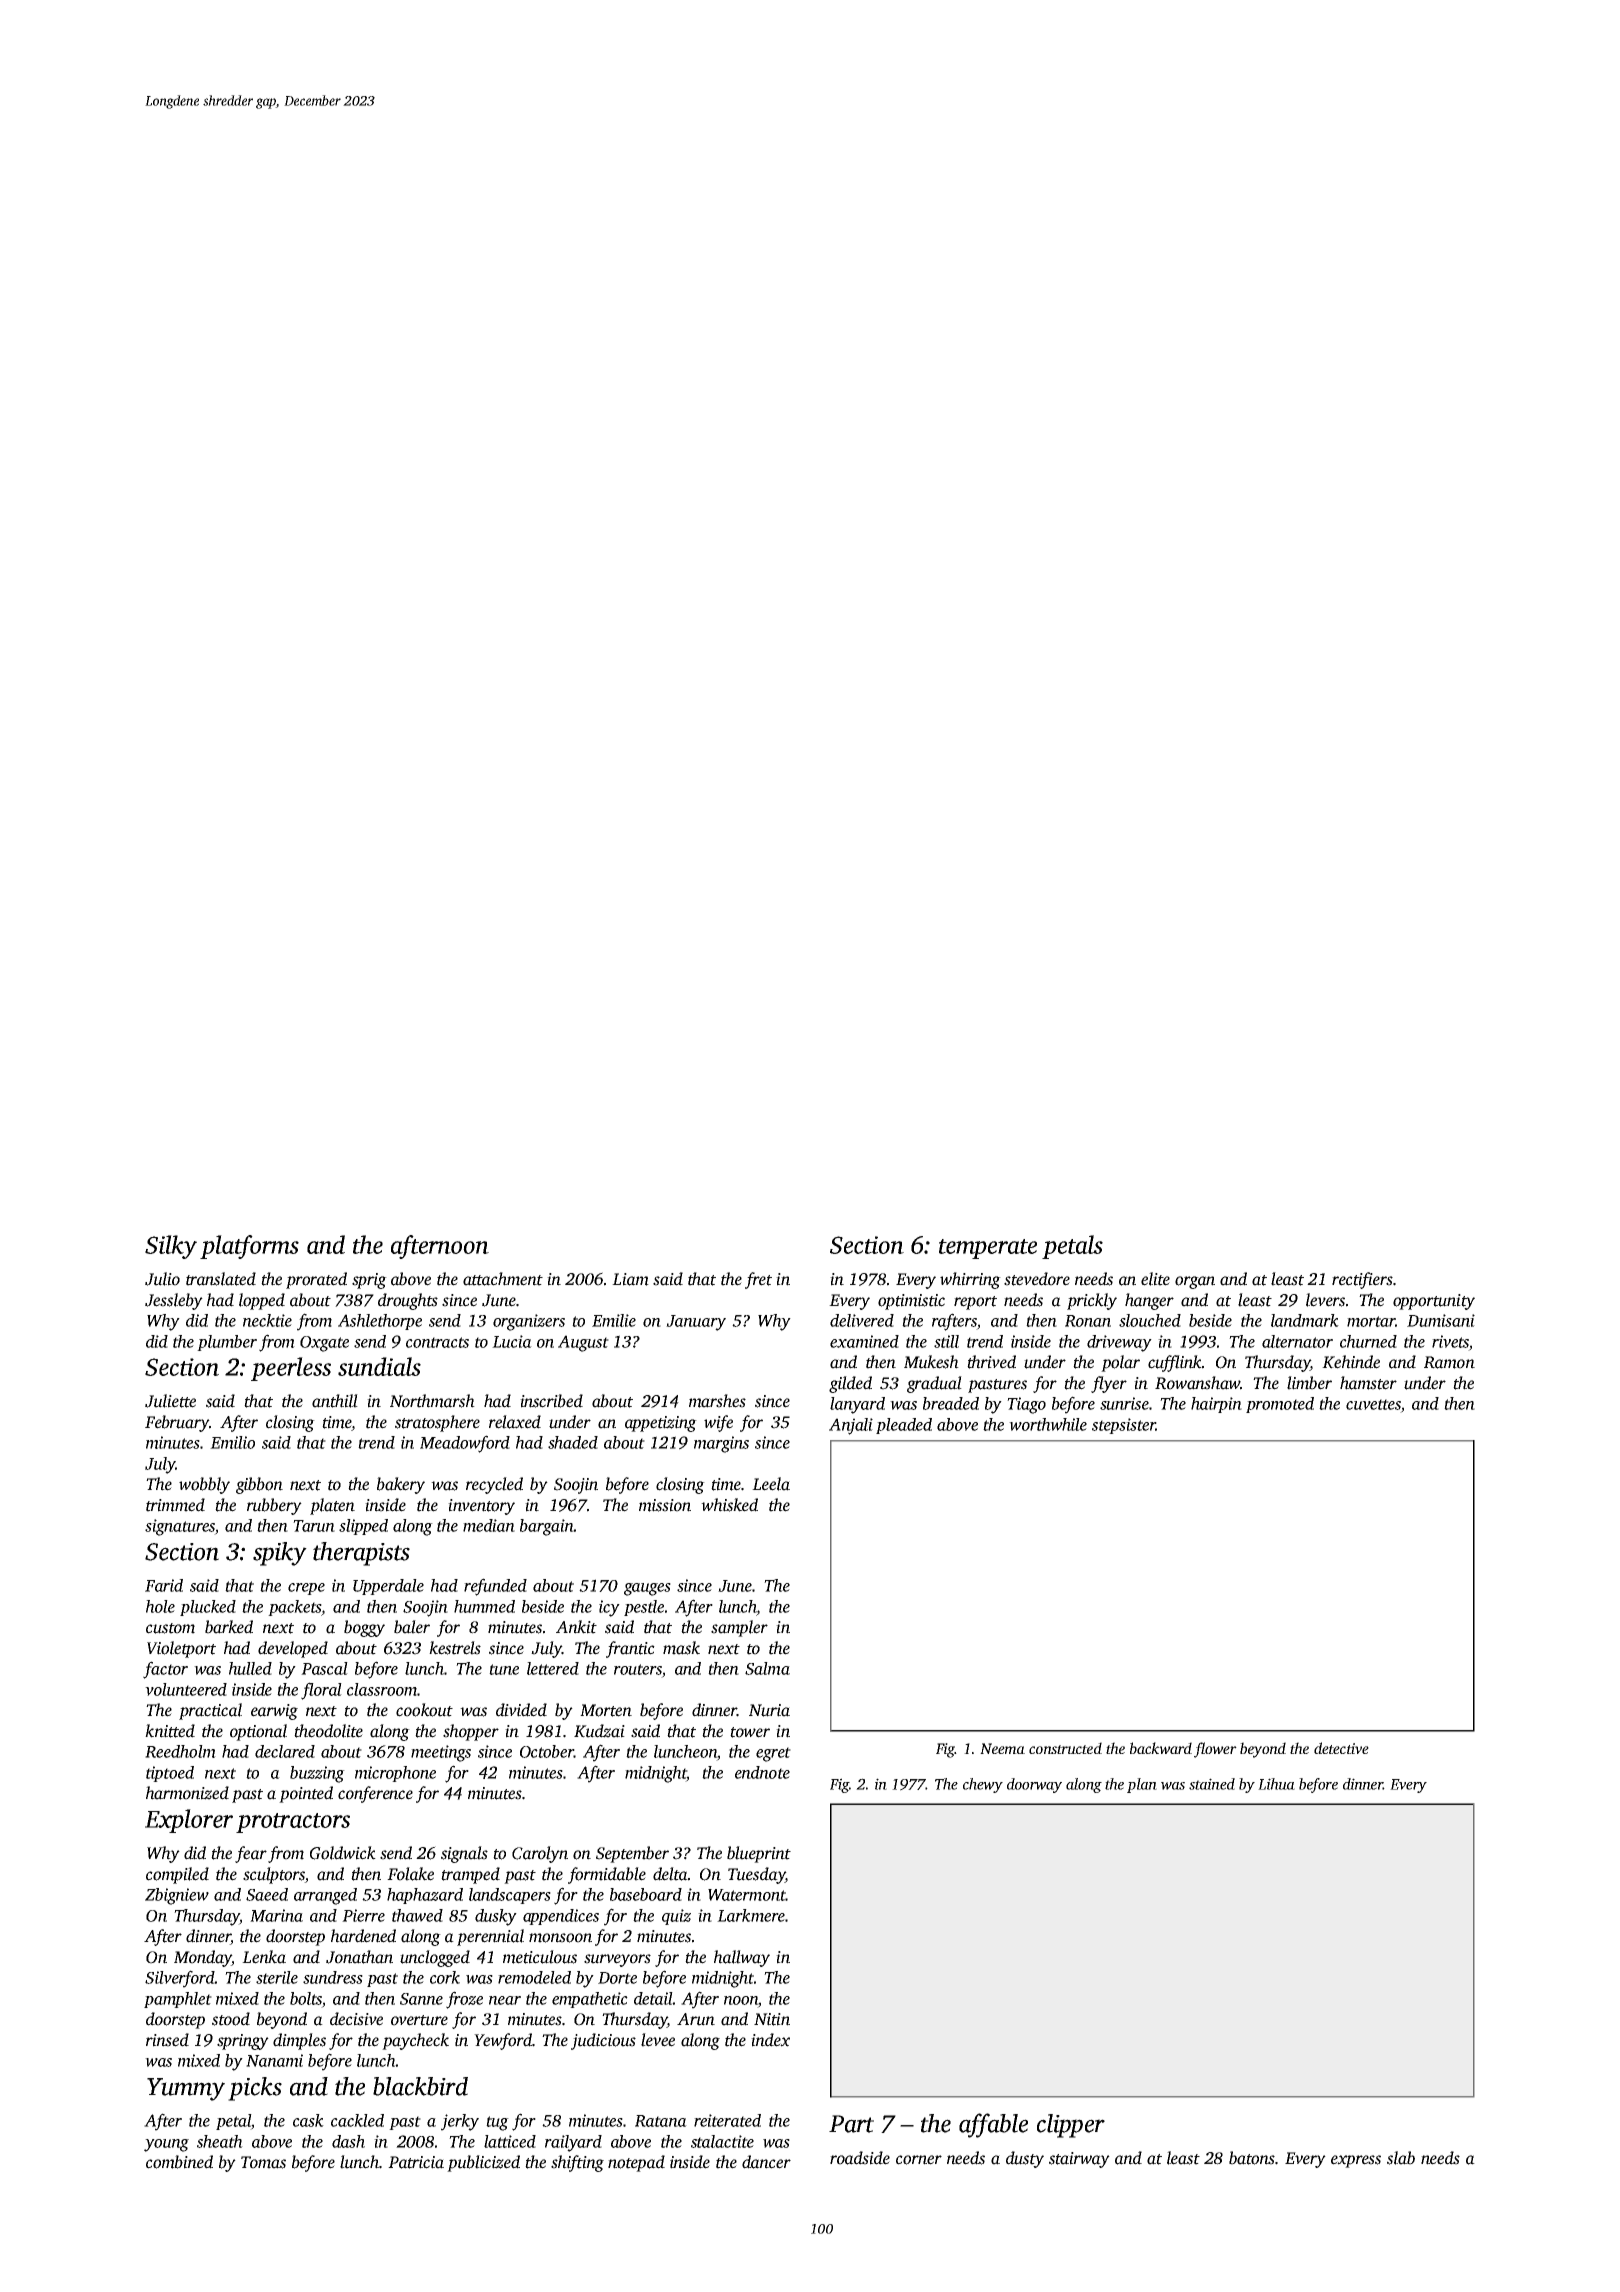 The height and width of the screenshot is (2292, 1620). Describe the element at coordinates (1362, 1280) in the screenshot. I see `rectifiers` at that location.
